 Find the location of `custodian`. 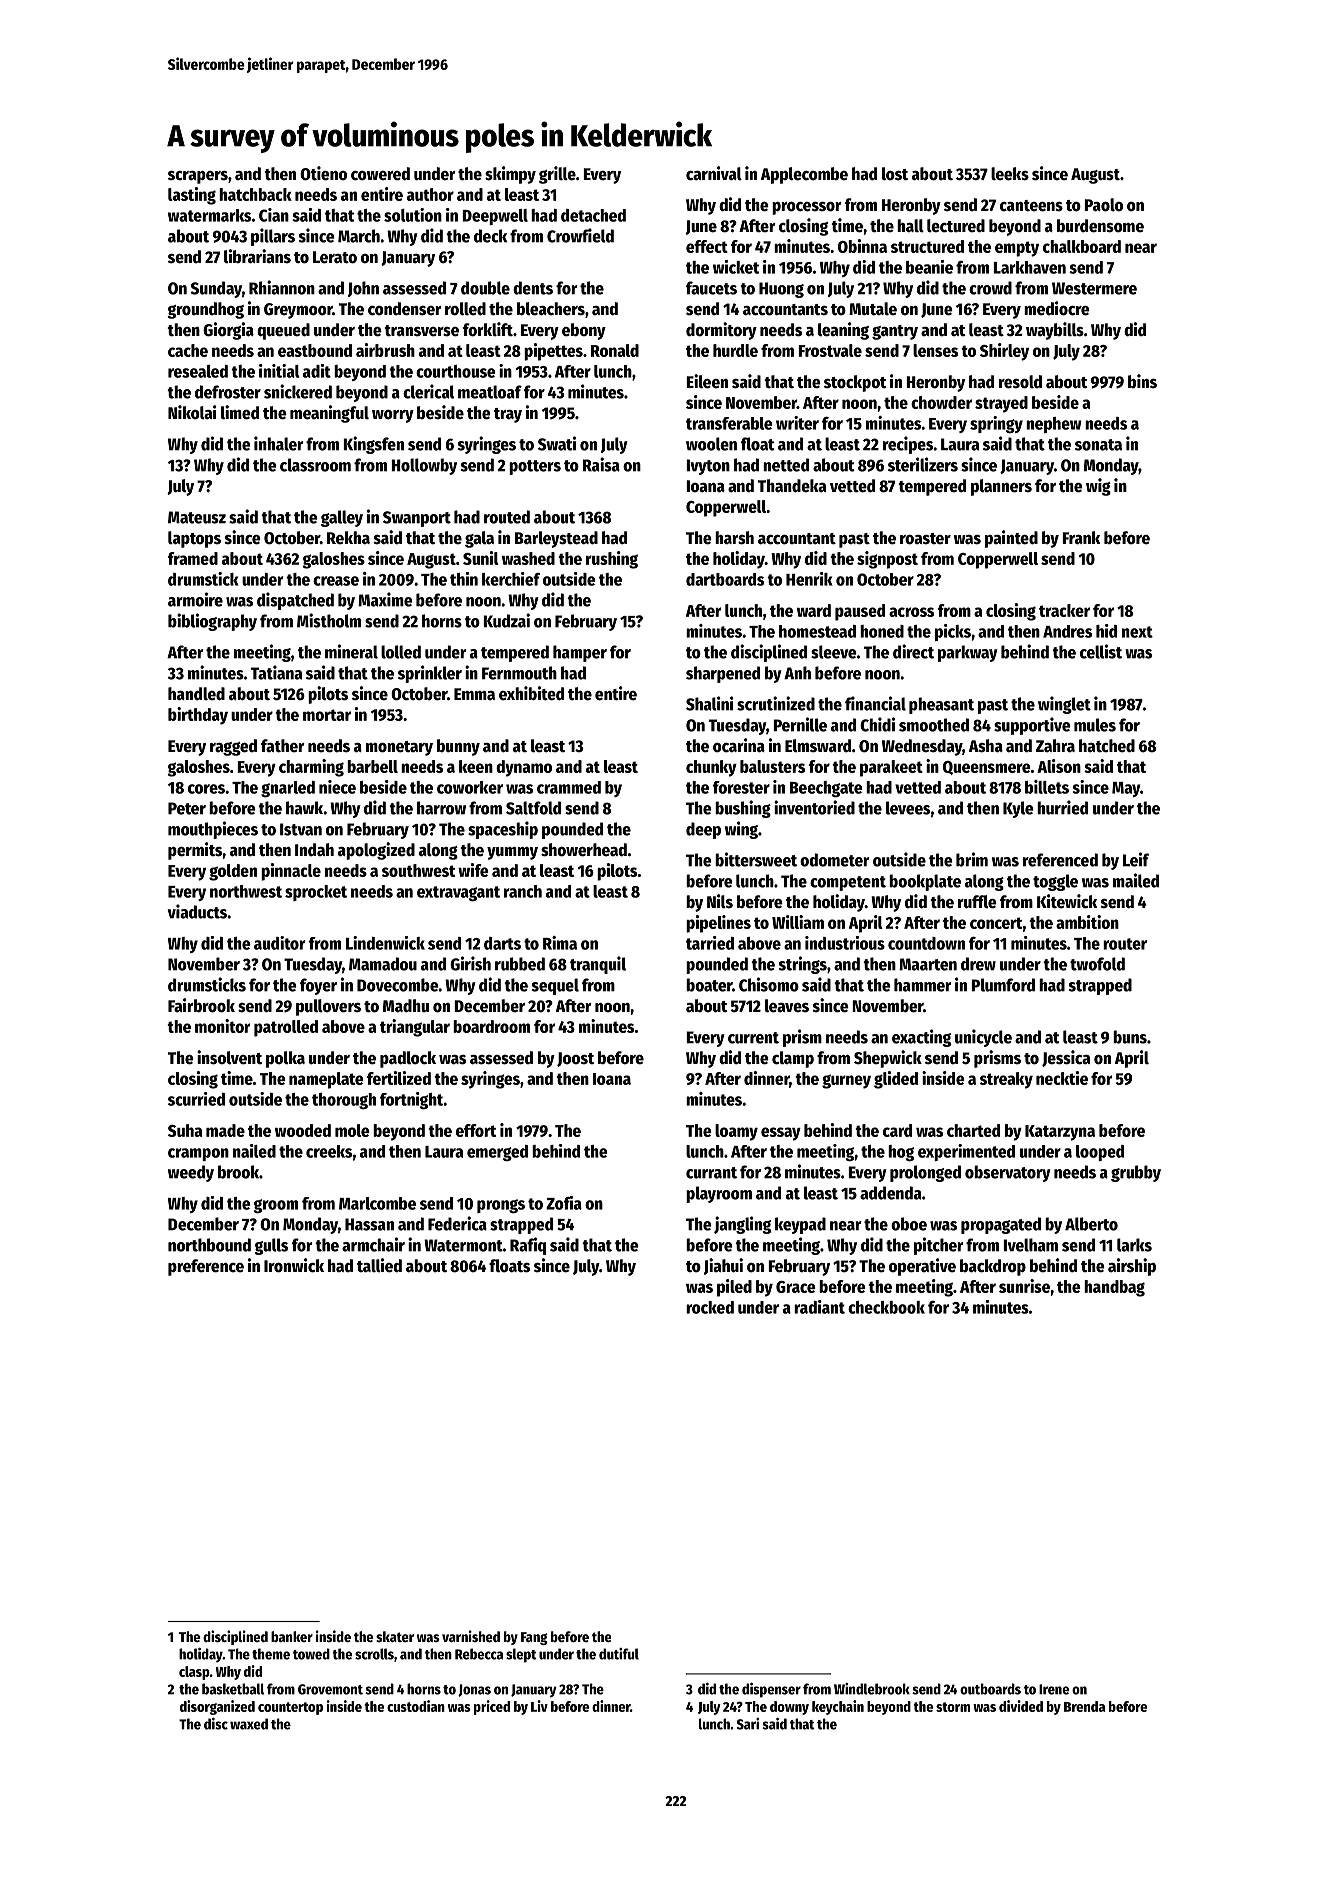

custodian is located at coordinates (416, 1706).
